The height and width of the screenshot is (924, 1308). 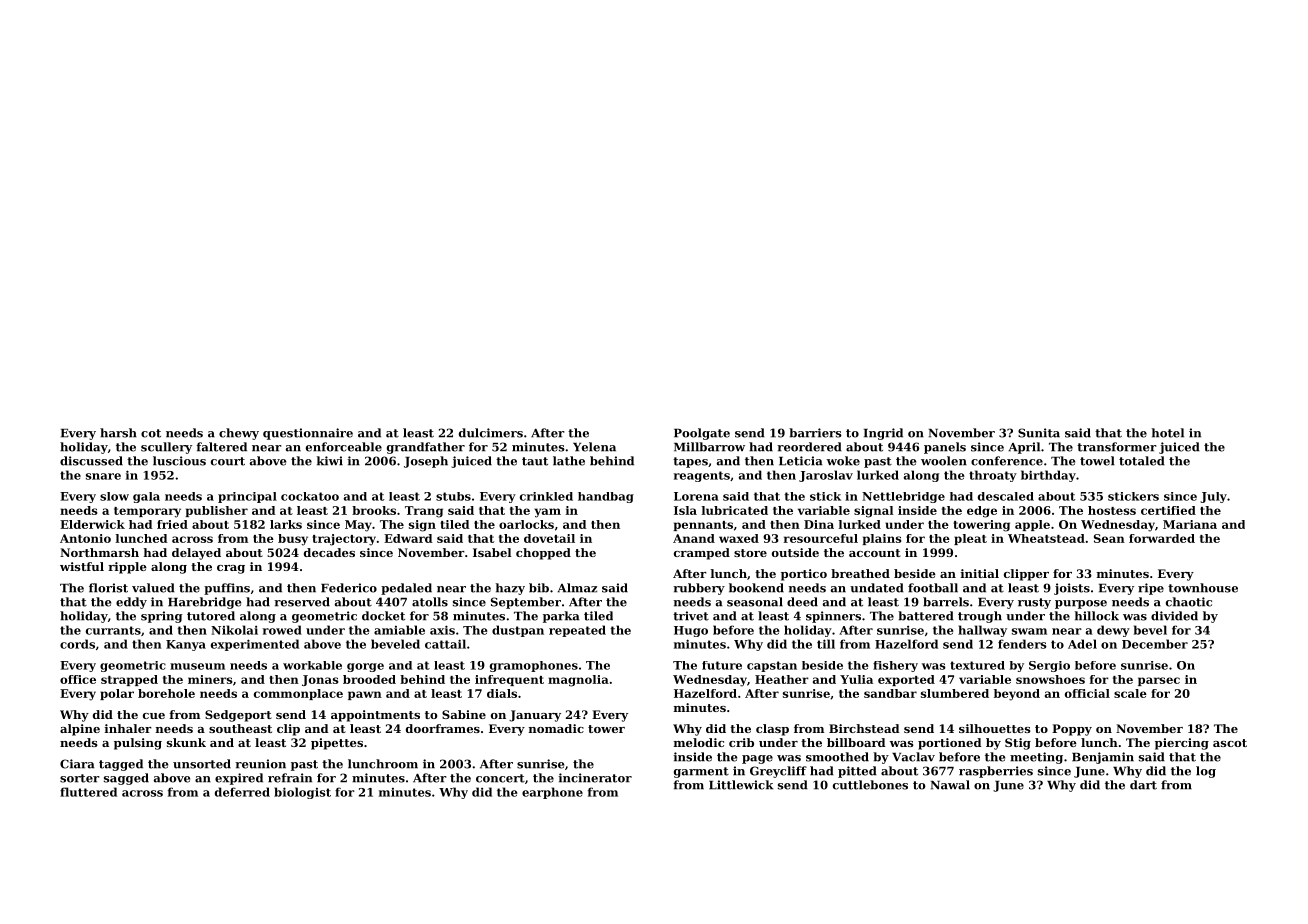 What do you see at coordinates (534, 666) in the screenshot?
I see `gramophones` at bounding box center [534, 666].
